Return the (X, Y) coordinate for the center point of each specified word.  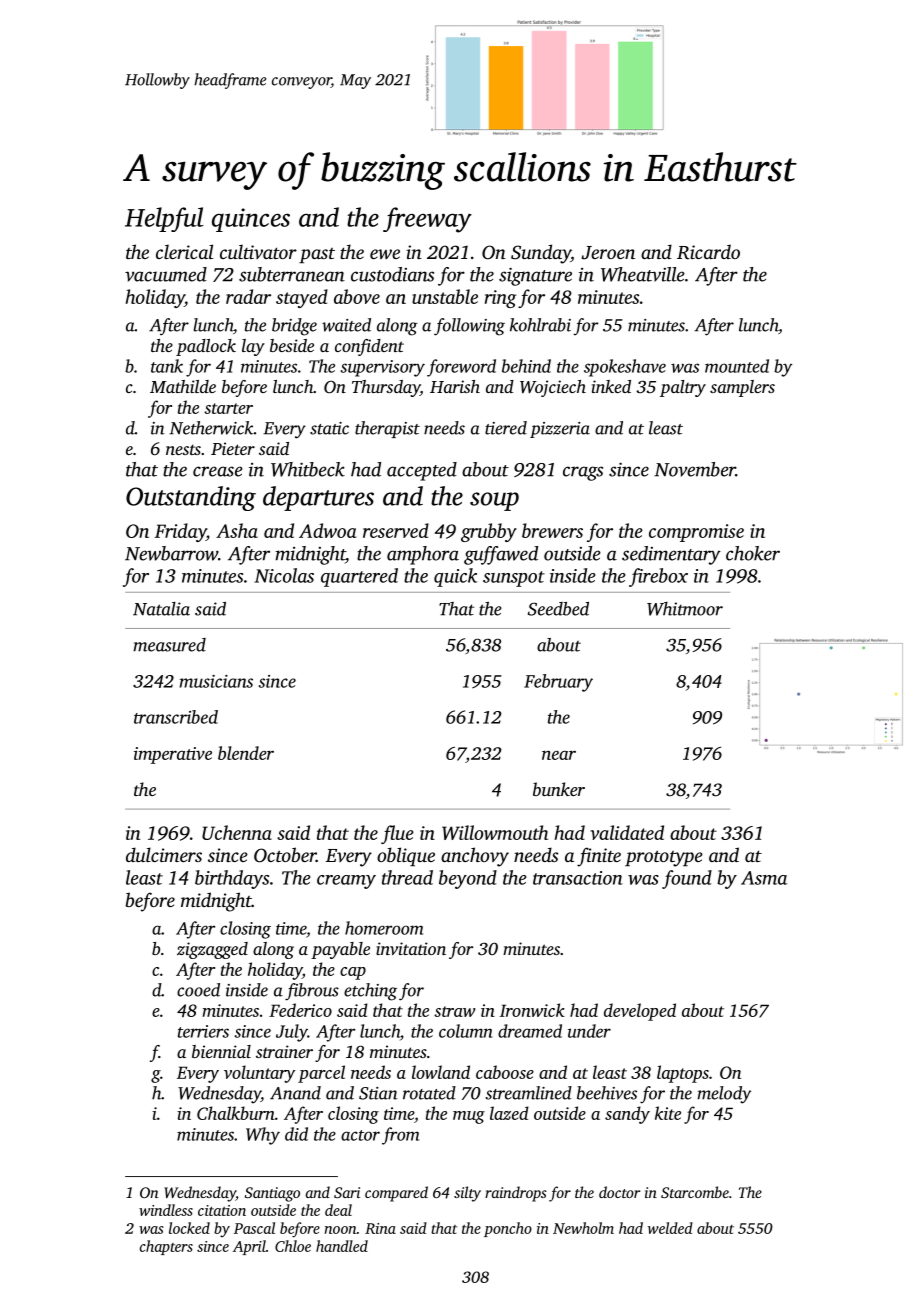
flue (397, 834)
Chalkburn (236, 1113)
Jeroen (608, 253)
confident (369, 347)
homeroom (384, 928)
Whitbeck (308, 469)
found (687, 879)
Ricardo (708, 252)
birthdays (232, 879)
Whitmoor (685, 609)
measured (169, 645)
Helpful (164, 219)
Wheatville (643, 274)
